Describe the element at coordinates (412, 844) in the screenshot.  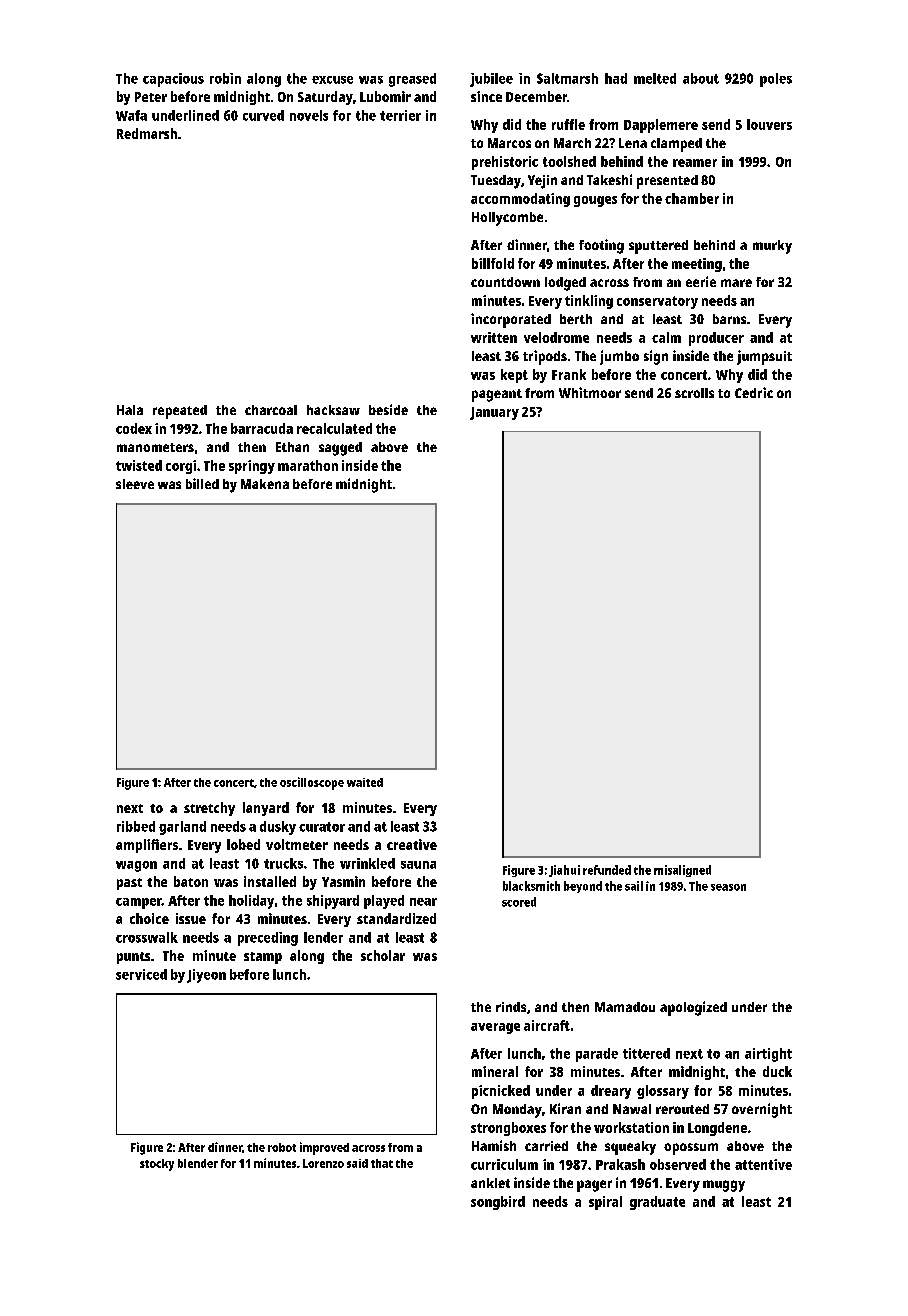
I see `creative` at that location.
